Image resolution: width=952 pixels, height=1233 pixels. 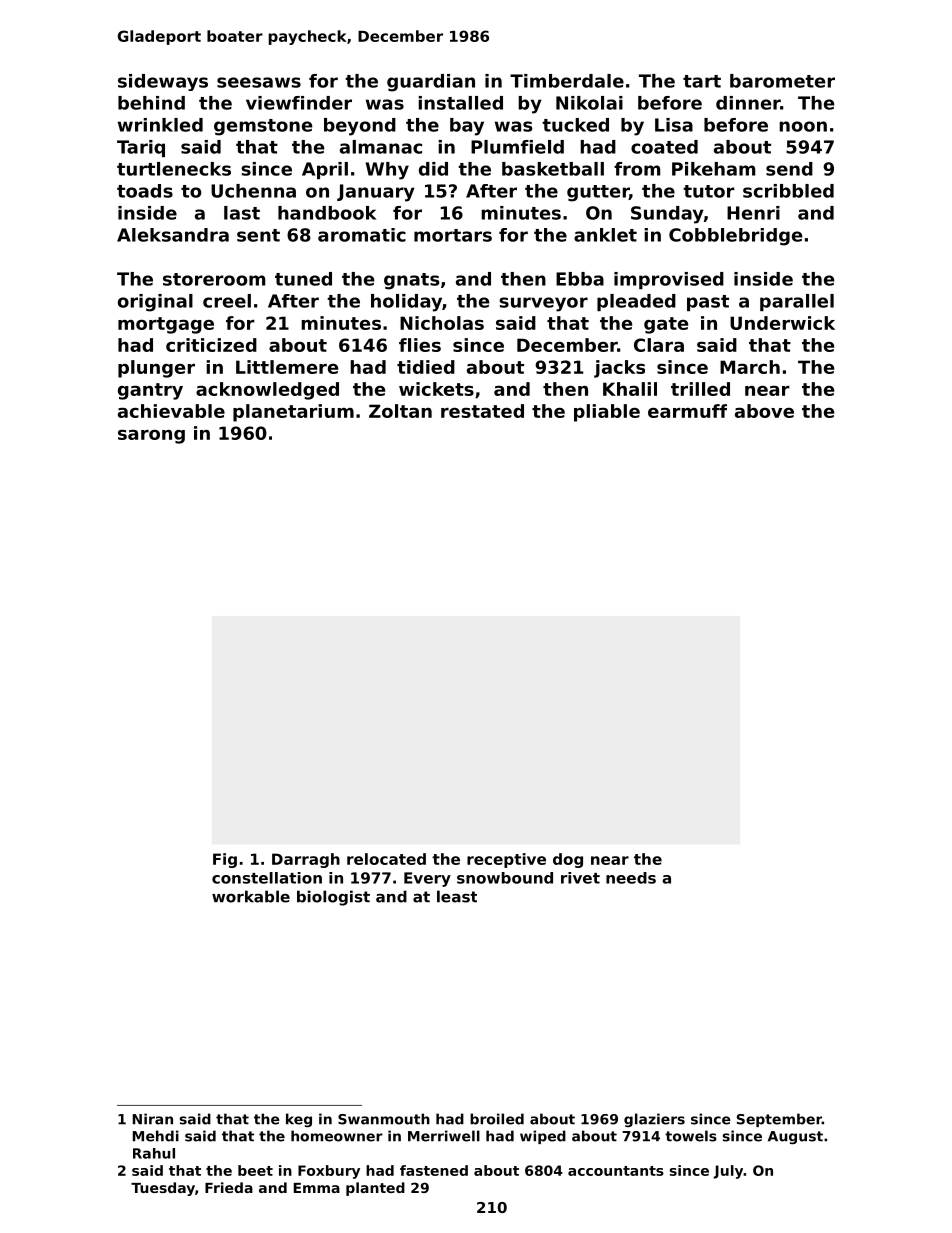 I want to click on restated, so click(x=482, y=411).
